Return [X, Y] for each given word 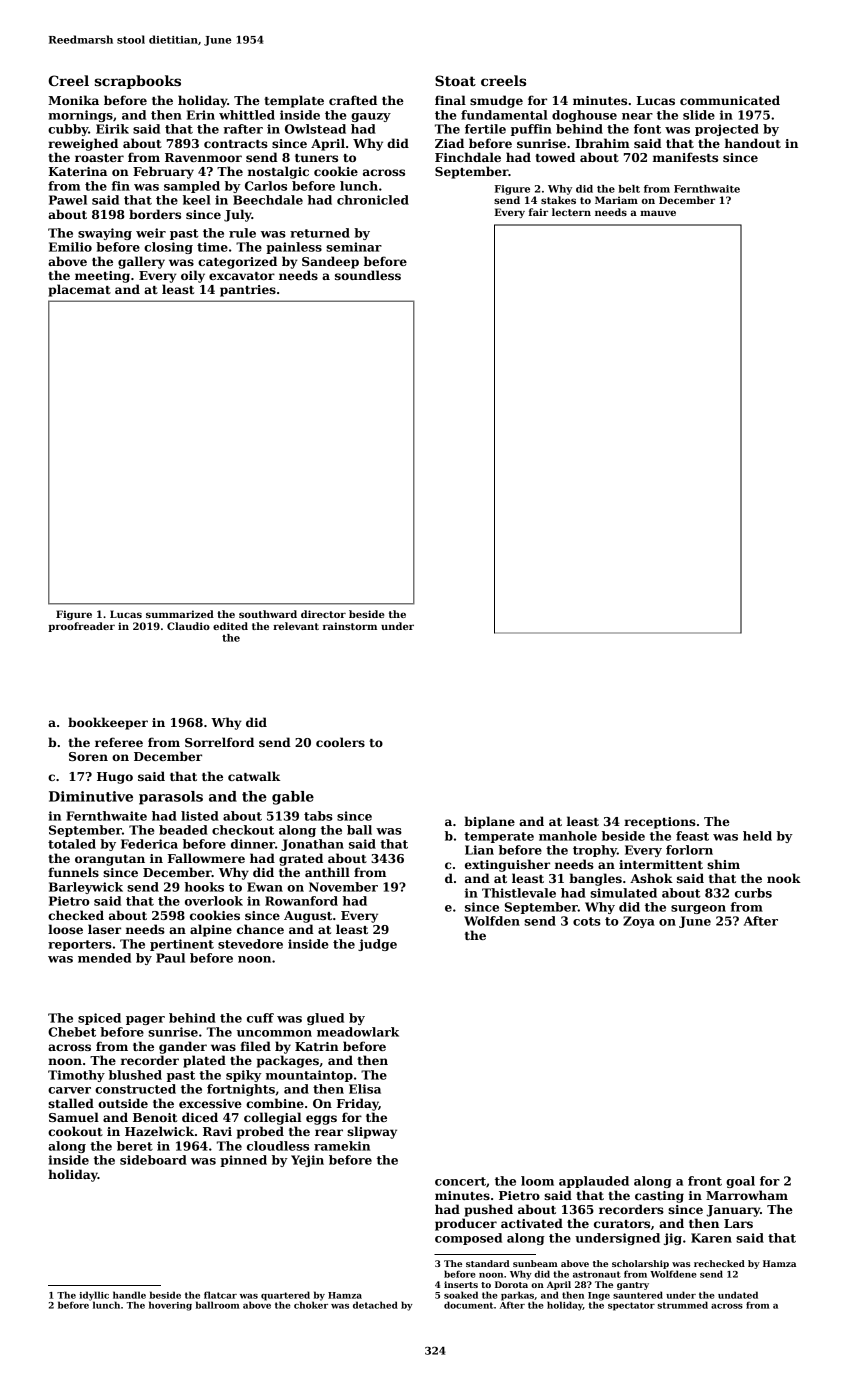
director [323, 614]
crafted [353, 100]
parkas [517, 1296]
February [163, 172]
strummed [682, 1305]
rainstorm [350, 626]
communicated [730, 100]
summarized [180, 614]
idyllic [94, 1296]
